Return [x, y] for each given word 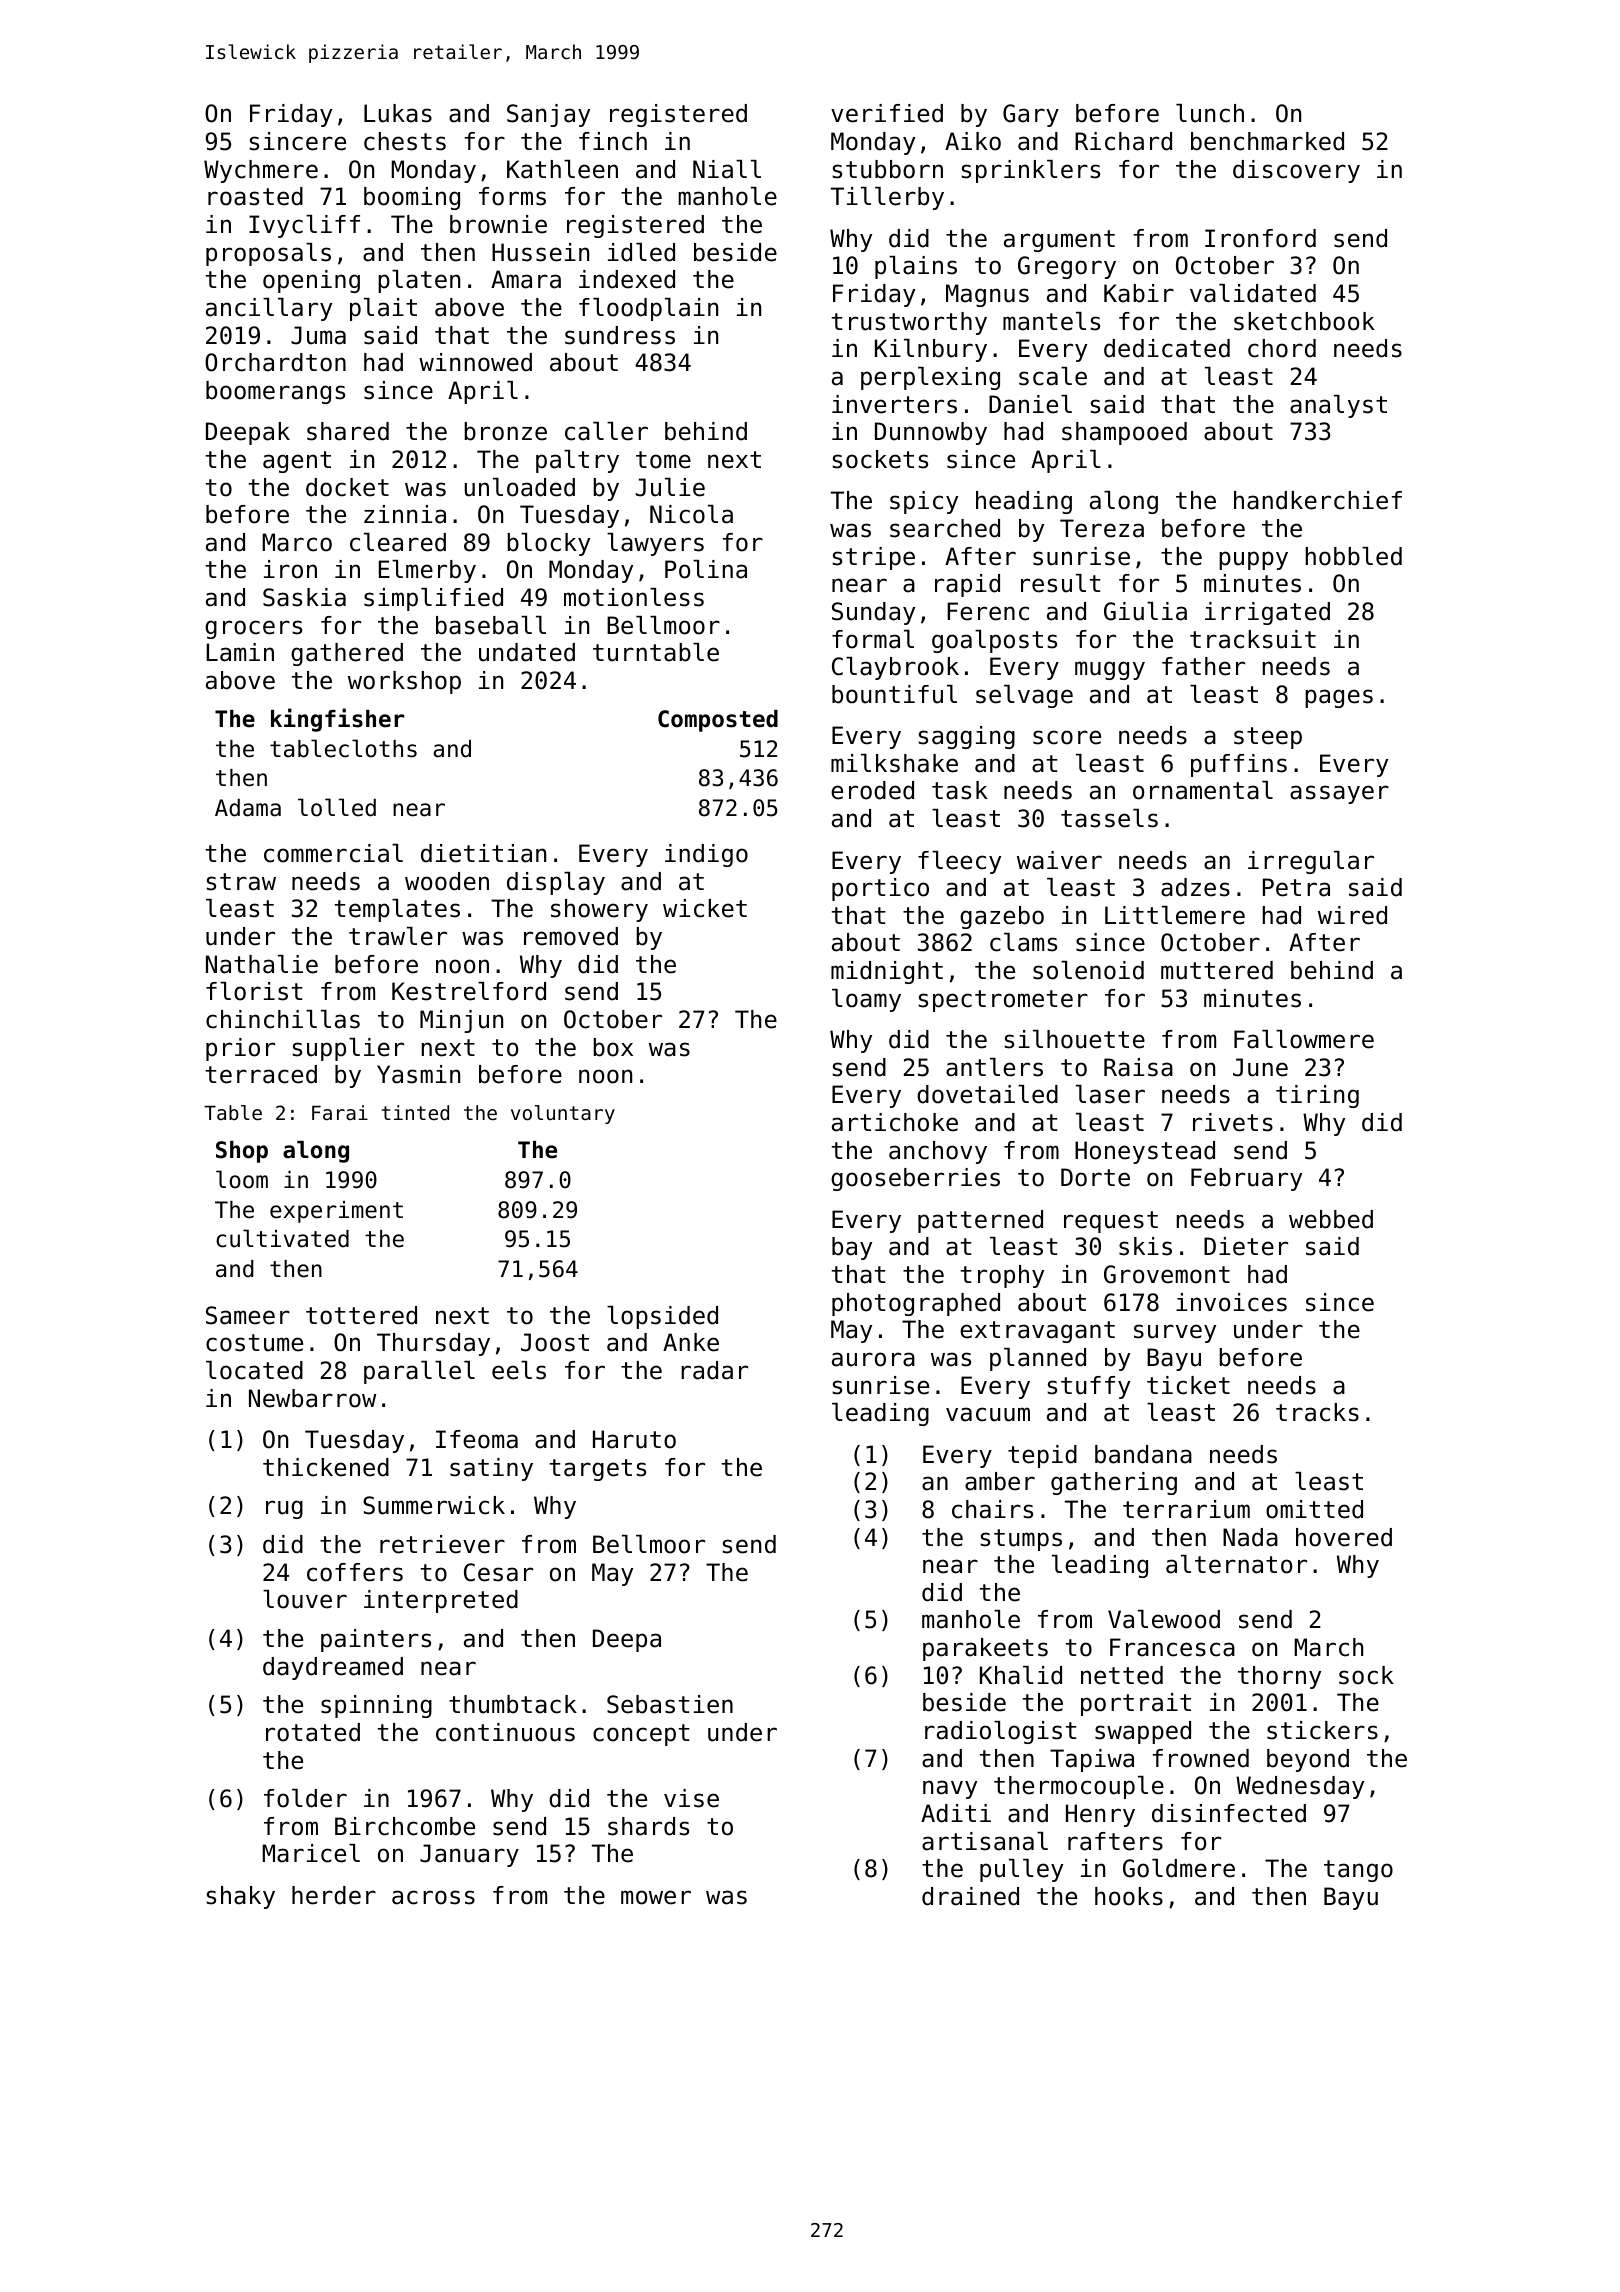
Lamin [240, 652]
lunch [1210, 113]
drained [970, 1896]
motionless [634, 597]
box [613, 1047]
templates [397, 910]
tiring [1317, 1096]
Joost [555, 1342]
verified [887, 113]
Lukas [398, 113]
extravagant [1037, 1332]
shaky [240, 1897]
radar [714, 1370]
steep [1268, 738]
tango [1358, 1871]
